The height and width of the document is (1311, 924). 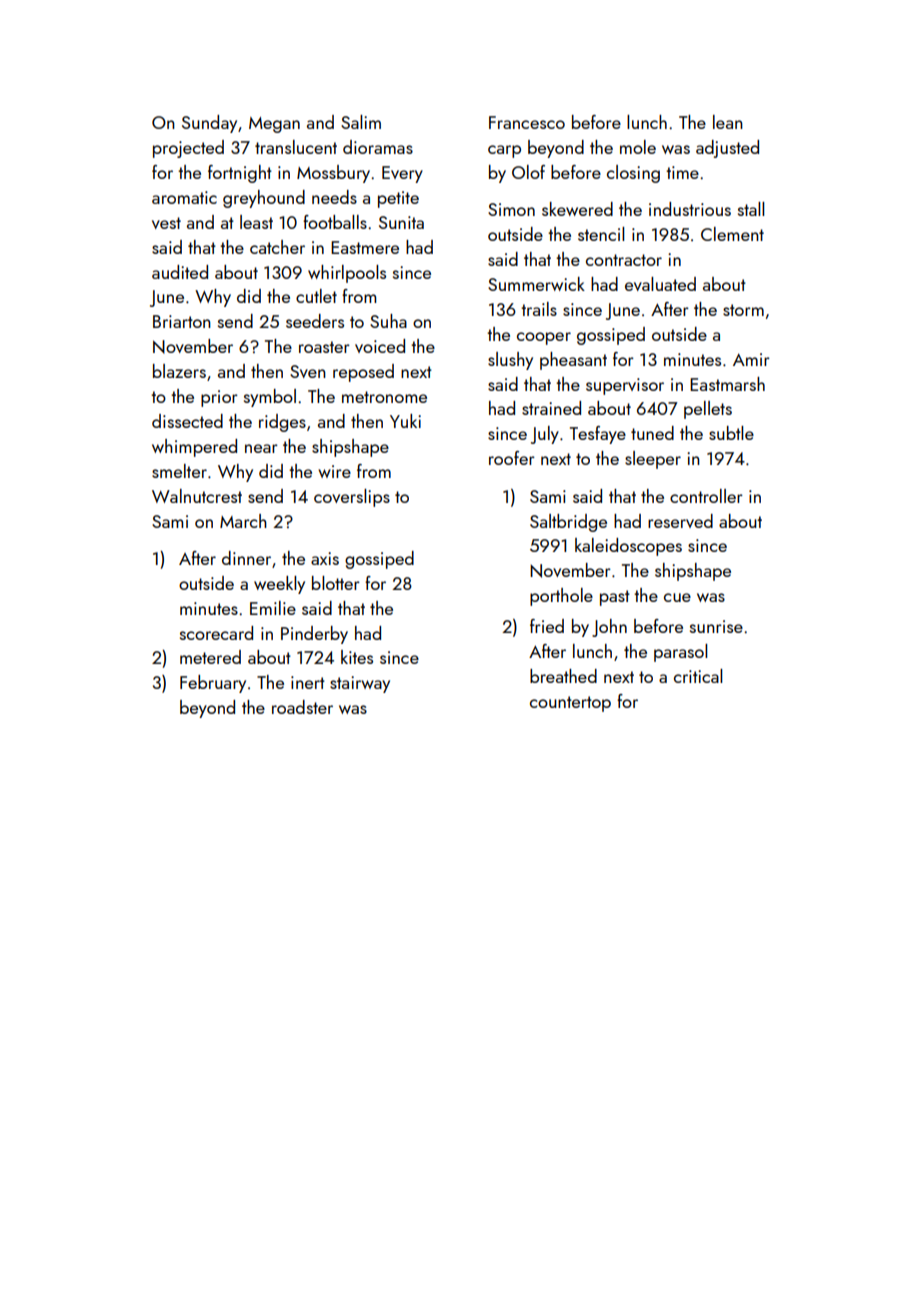 I want to click on Megan, so click(x=274, y=125).
